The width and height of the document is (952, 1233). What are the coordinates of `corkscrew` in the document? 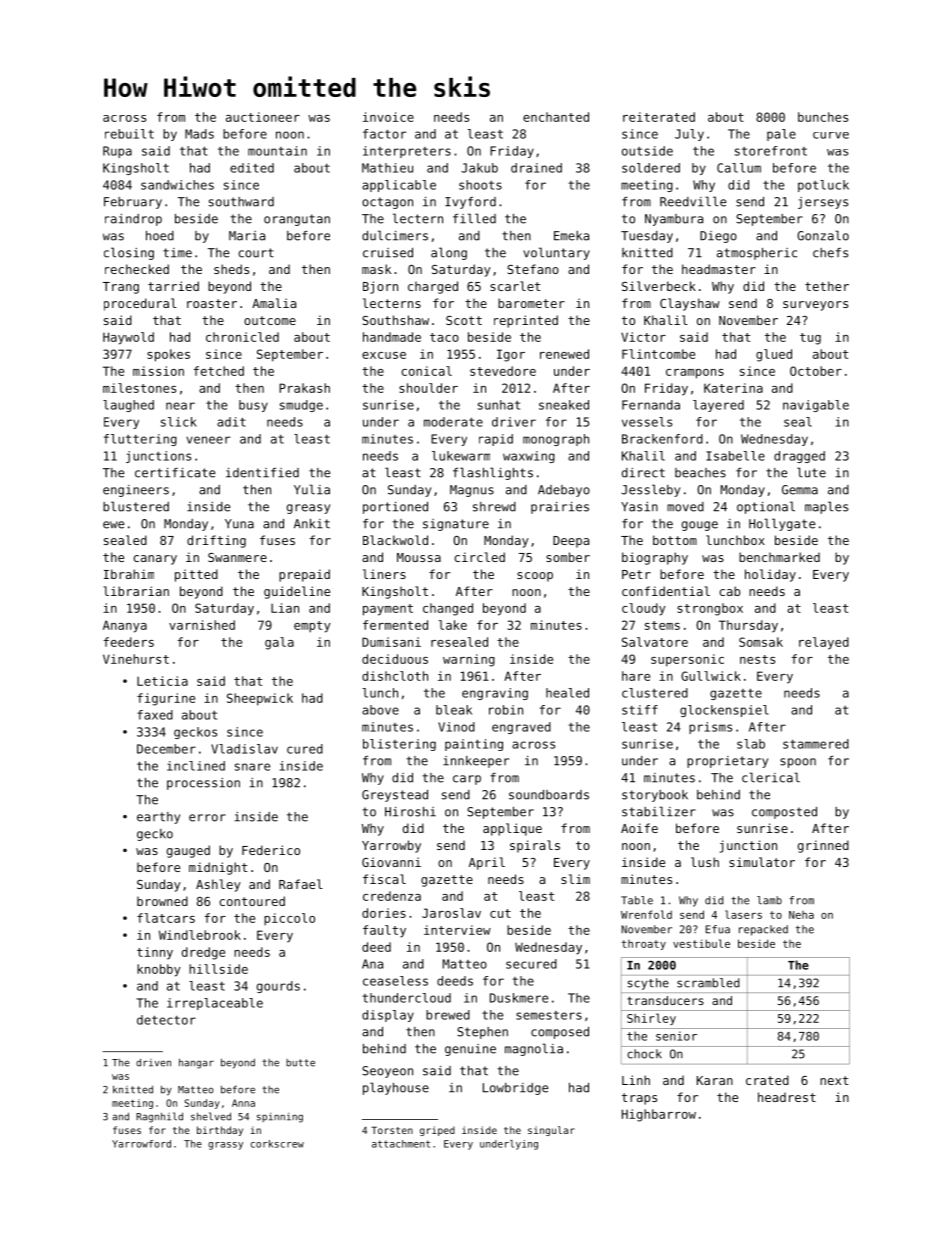 It's located at (277, 1144).
